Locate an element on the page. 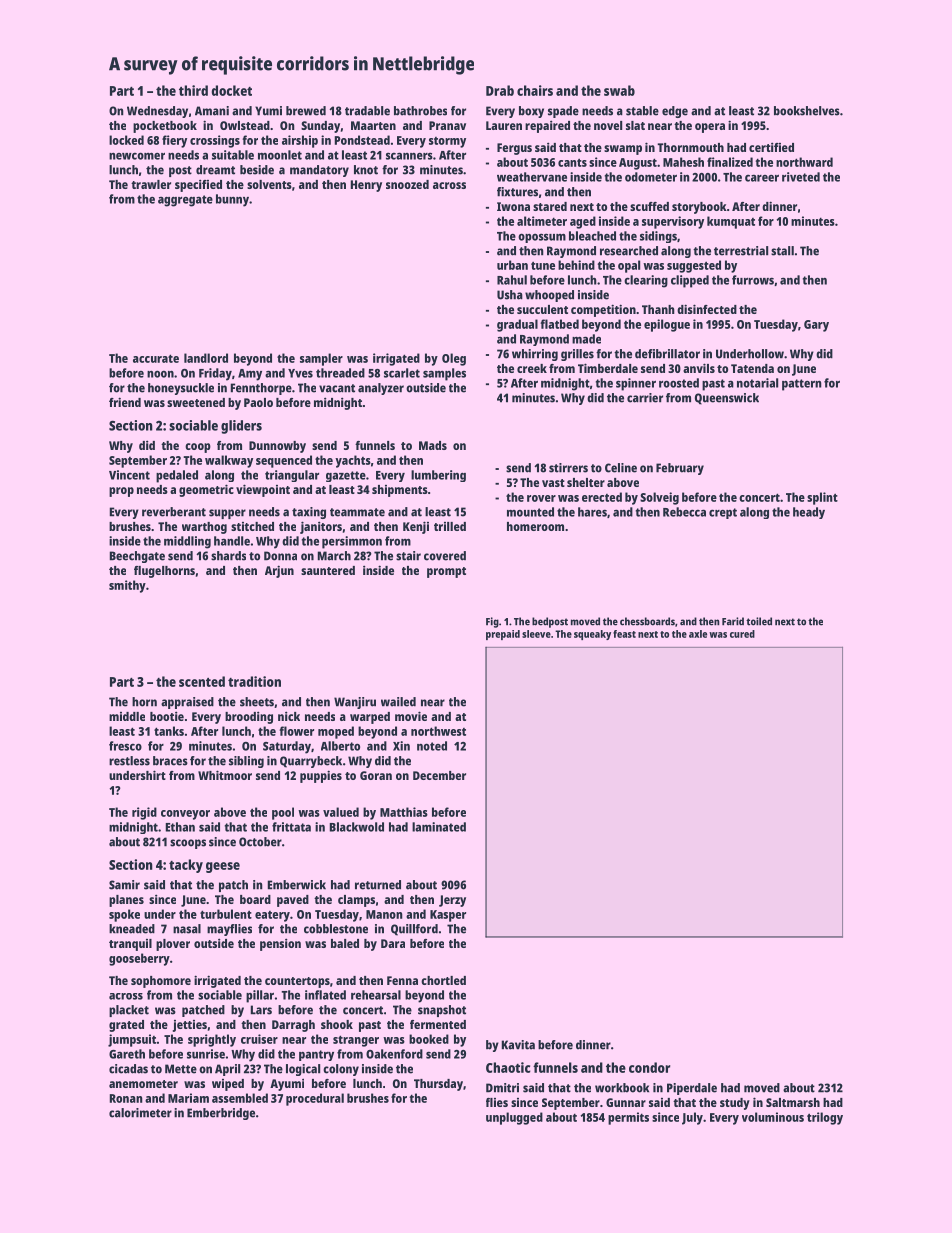 This page has width=952, height=1233. northwest is located at coordinates (438, 731).
